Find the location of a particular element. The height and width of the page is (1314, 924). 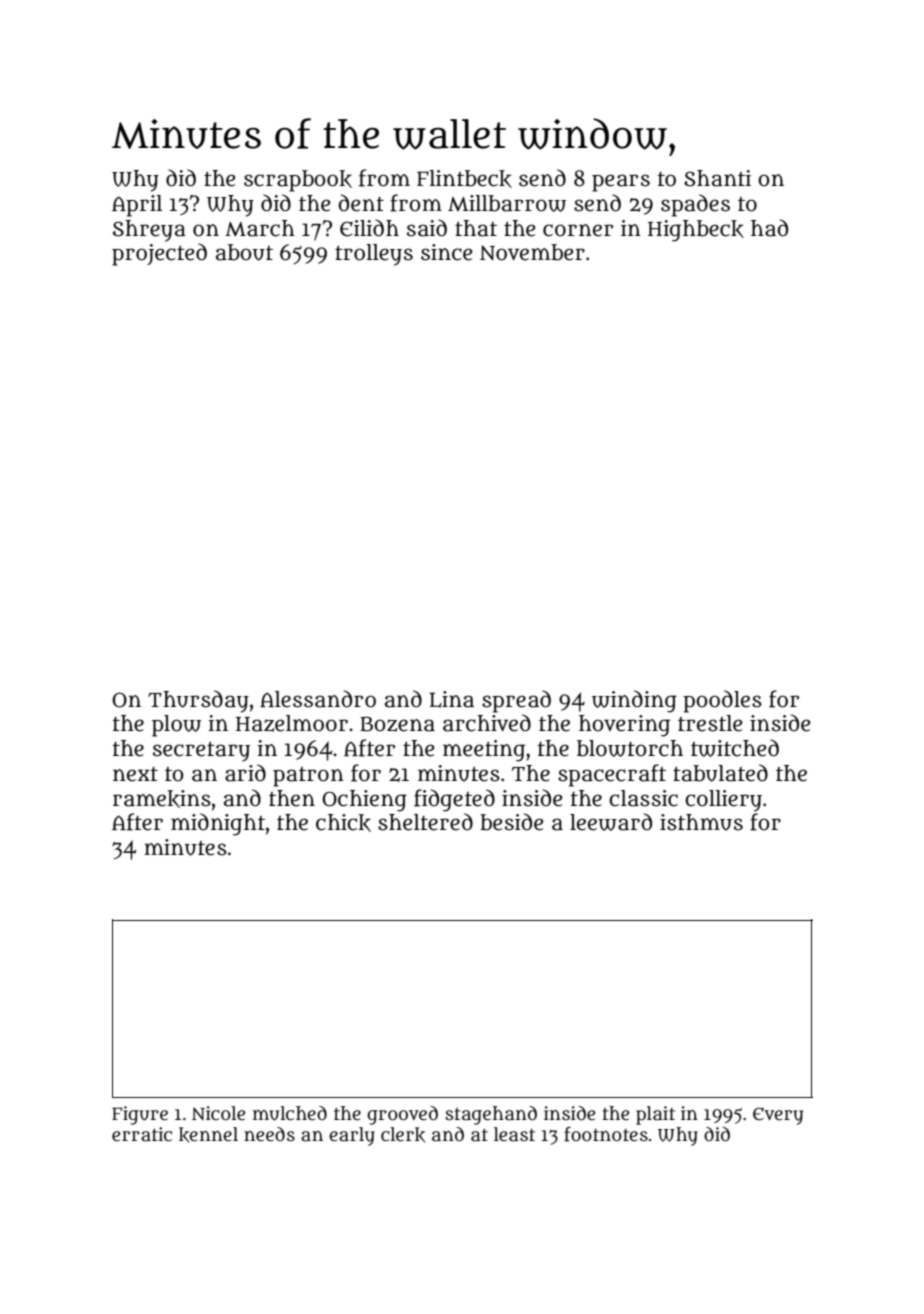

beside is located at coordinates (511, 822).
